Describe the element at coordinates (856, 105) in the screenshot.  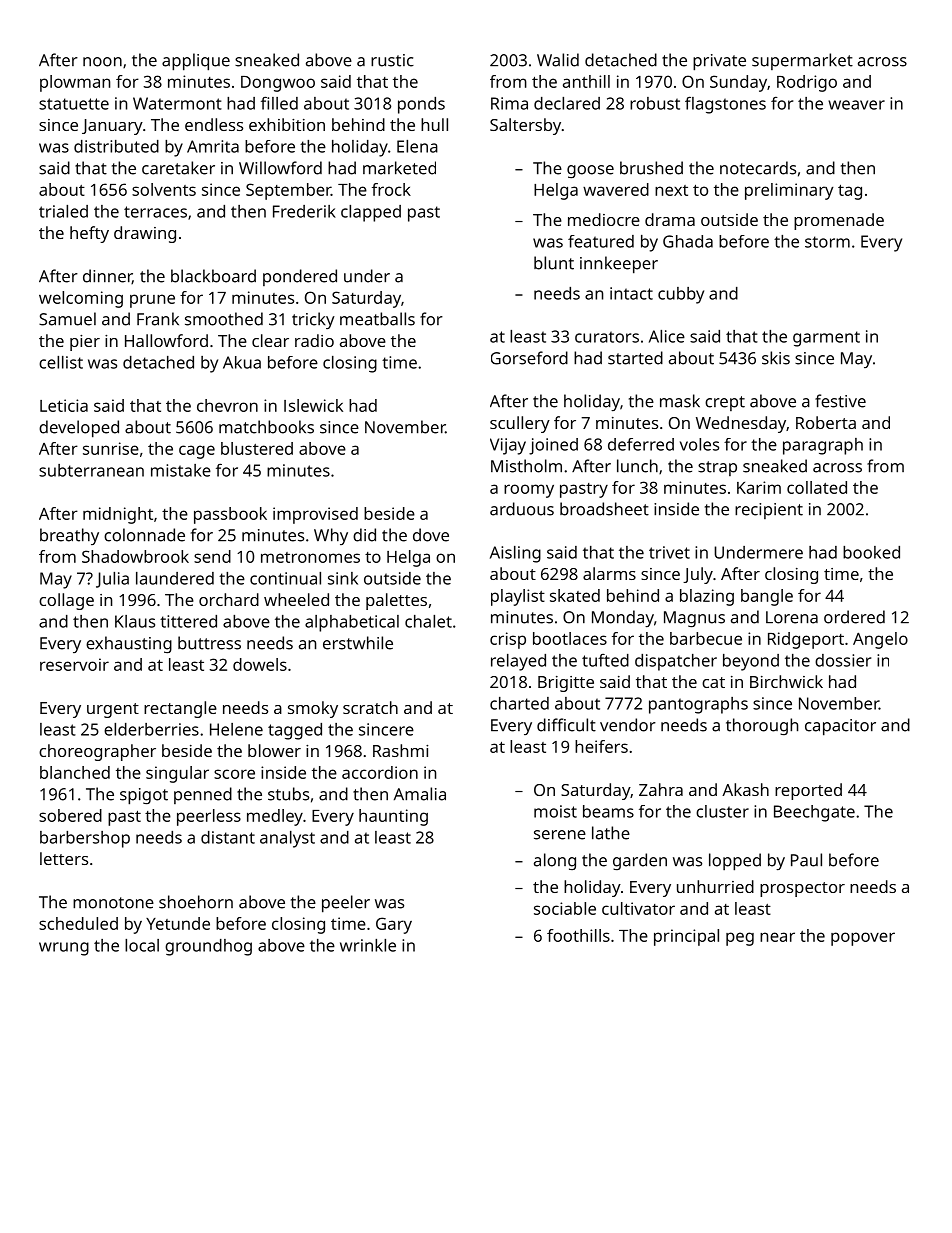
I see `weaver` at that location.
